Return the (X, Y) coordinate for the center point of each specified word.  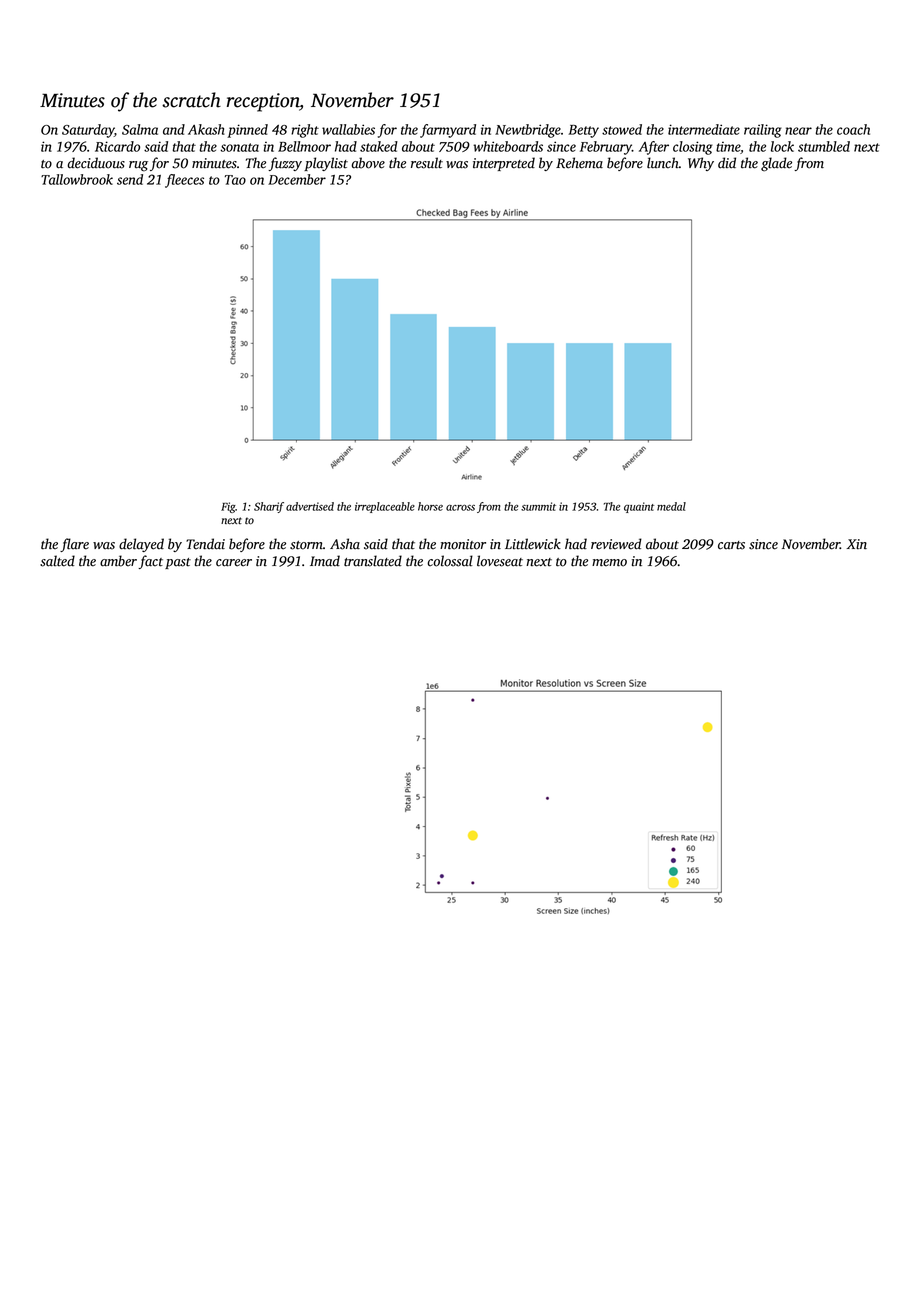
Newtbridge (528, 131)
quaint (639, 507)
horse (430, 506)
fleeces (184, 181)
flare (74, 545)
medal (671, 506)
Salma (140, 129)
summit (538, 506)
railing (763, 131)
